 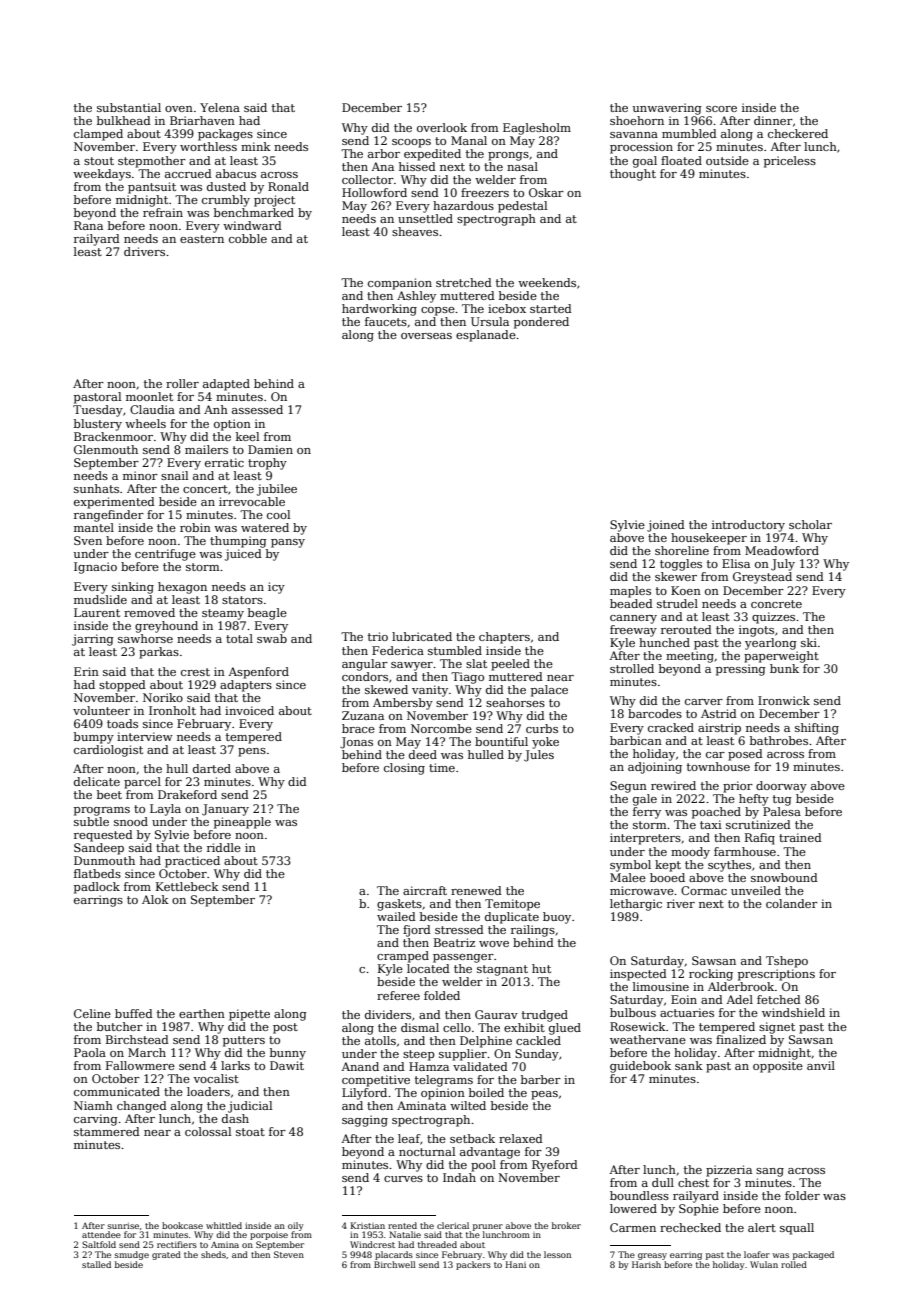 I want to click on Yelena, so click(x=220, y=107).
